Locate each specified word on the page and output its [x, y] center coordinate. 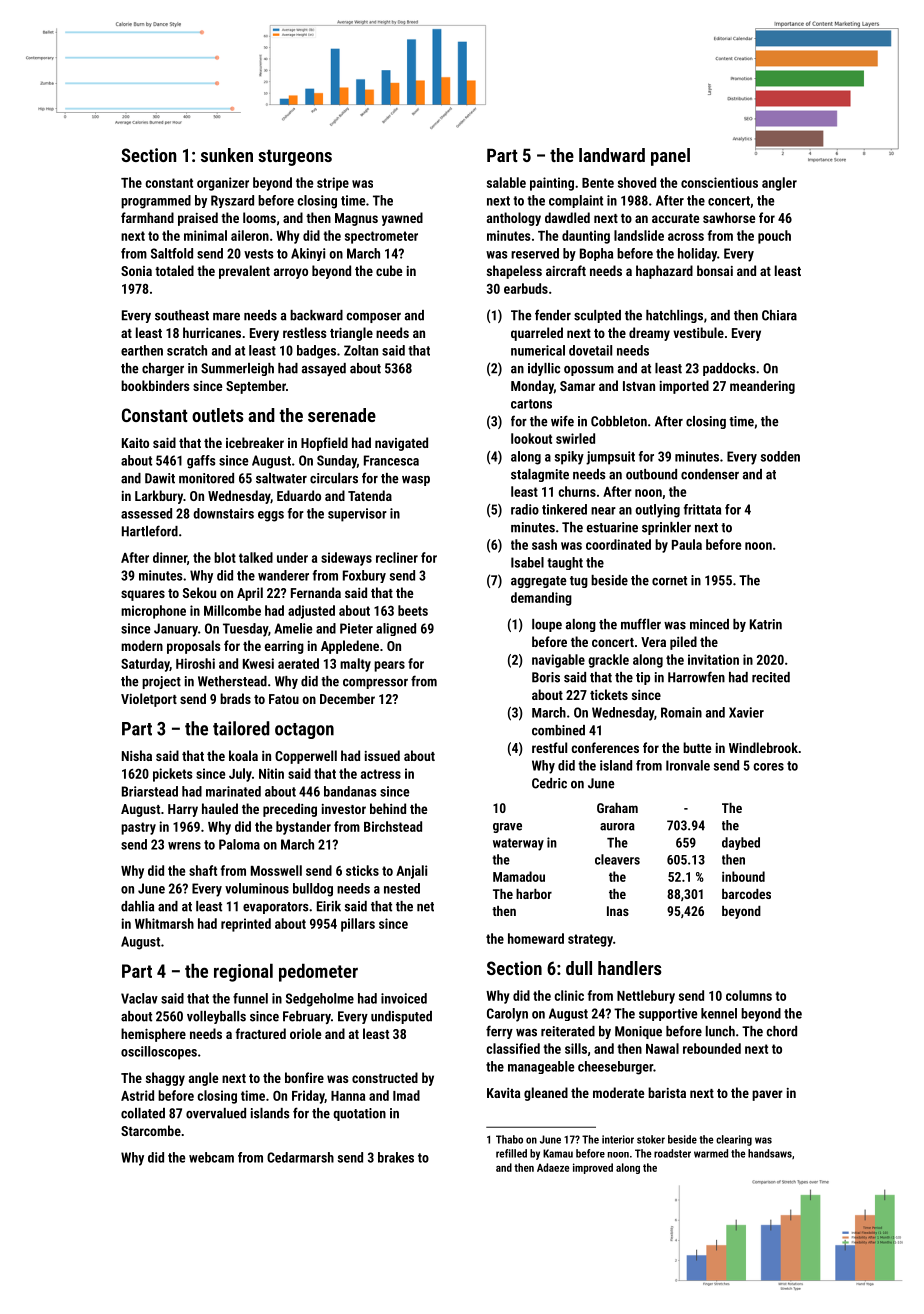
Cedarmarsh [300, 1157]
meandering [762, 387]
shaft [203, 870]
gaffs [201, 462]
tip [643, 678]
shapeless [514, 272]
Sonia [136, 271]
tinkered [564, 509]
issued [382, 755]
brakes [396, 1157]
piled [683, 643]
